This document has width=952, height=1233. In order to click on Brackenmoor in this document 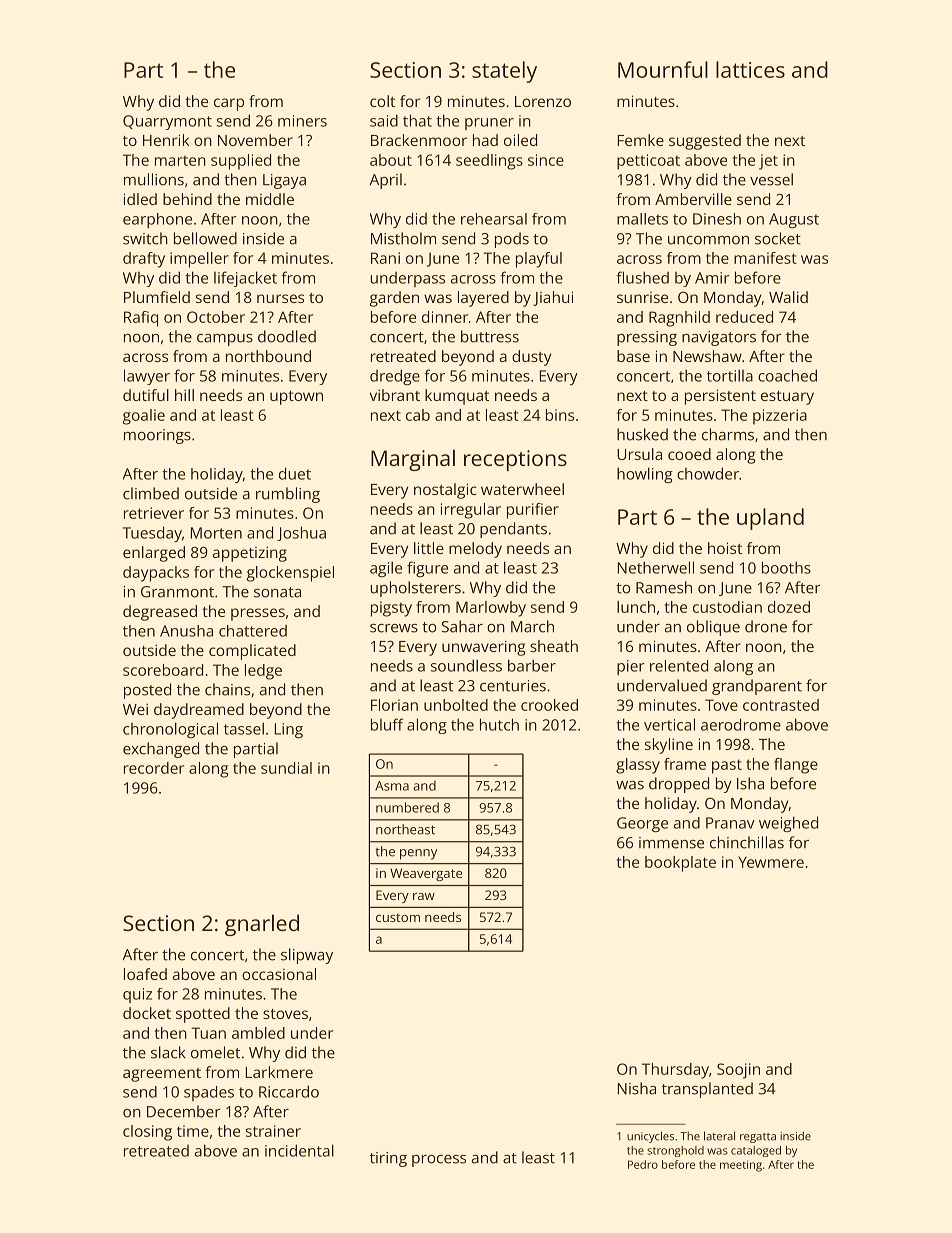, I will do `click(419, 140)`.
